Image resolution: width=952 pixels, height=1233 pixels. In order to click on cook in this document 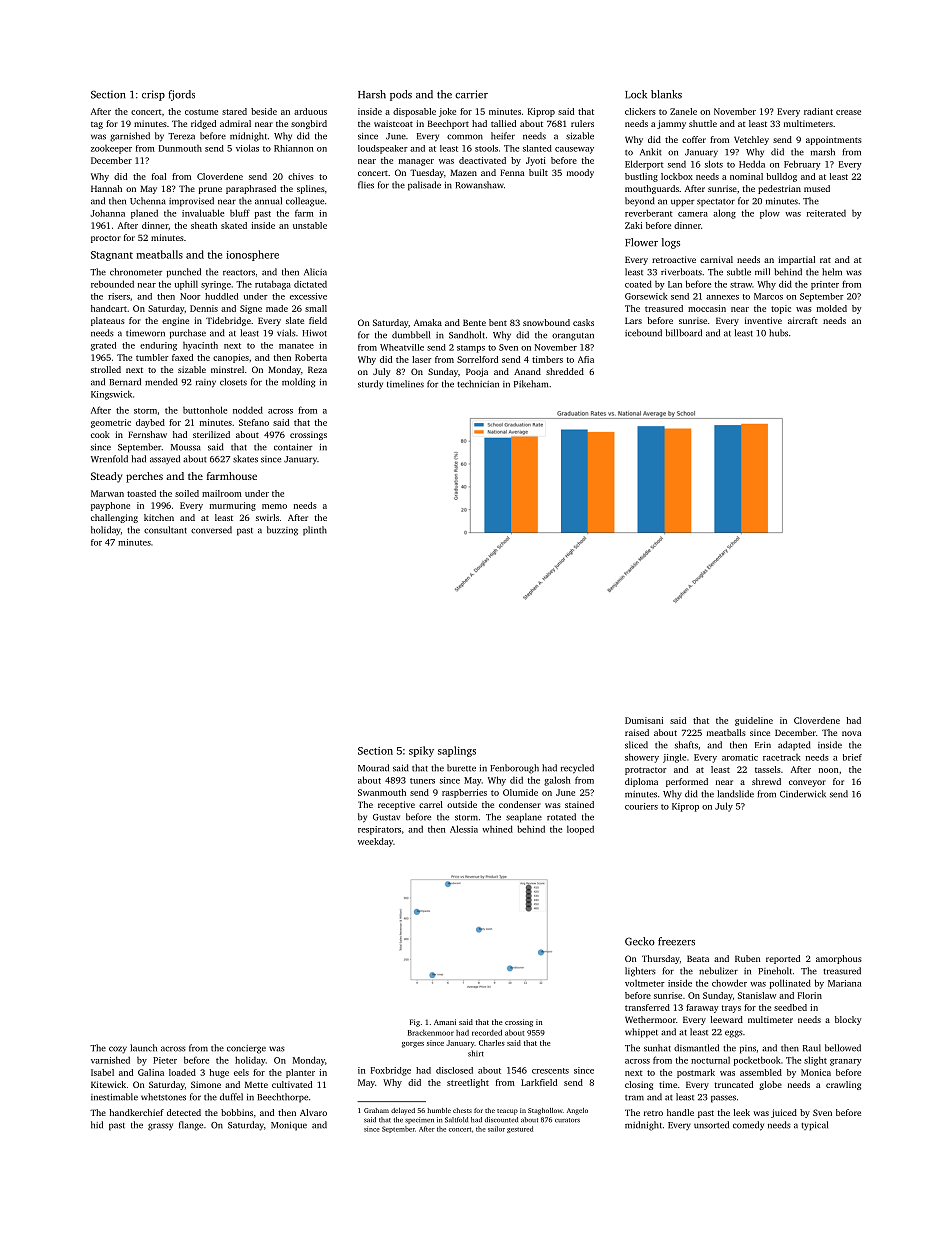, I will do `click(100, 434)`.
